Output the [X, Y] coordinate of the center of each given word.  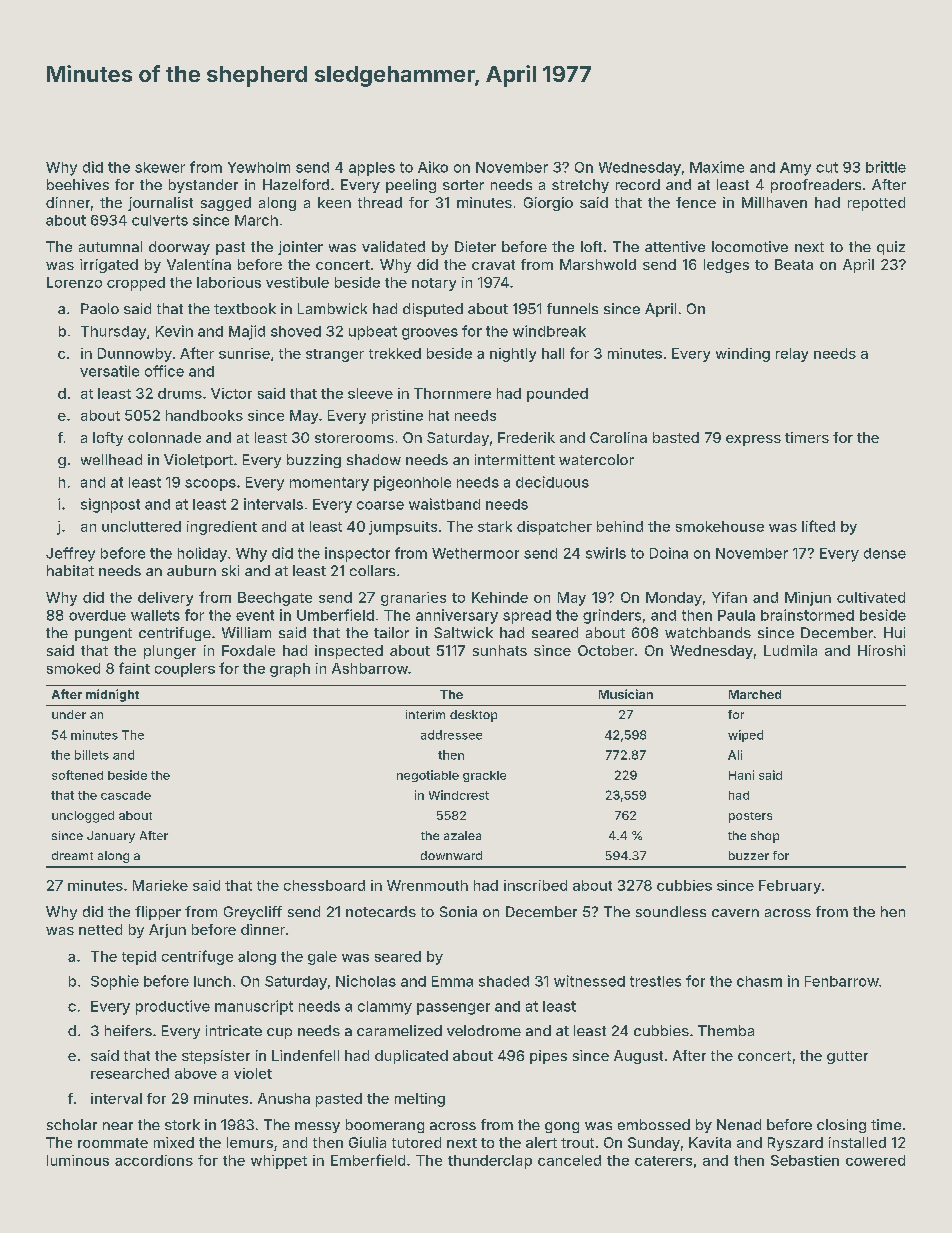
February [790, 887]
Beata [794, 264]
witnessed [589, 981]
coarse [380, 505]
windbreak [549, 331]
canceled [569, 1160]
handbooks [204, 415]
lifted [818, 526]
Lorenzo [74, 282]
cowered [875, 1160]
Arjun [167, 931]
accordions [154, 1160]
